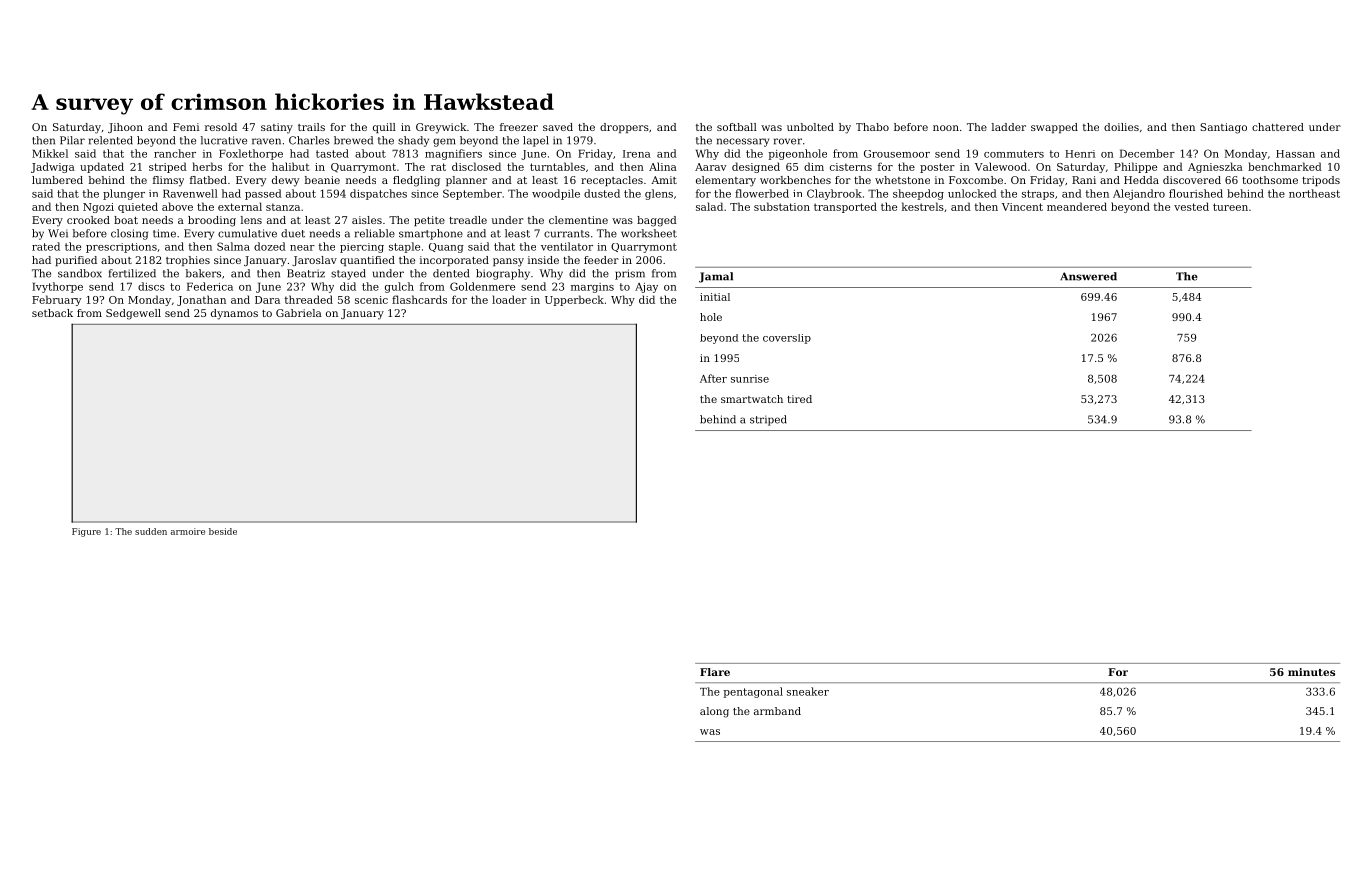  I want to click on Answered, so click(1088, 276).
